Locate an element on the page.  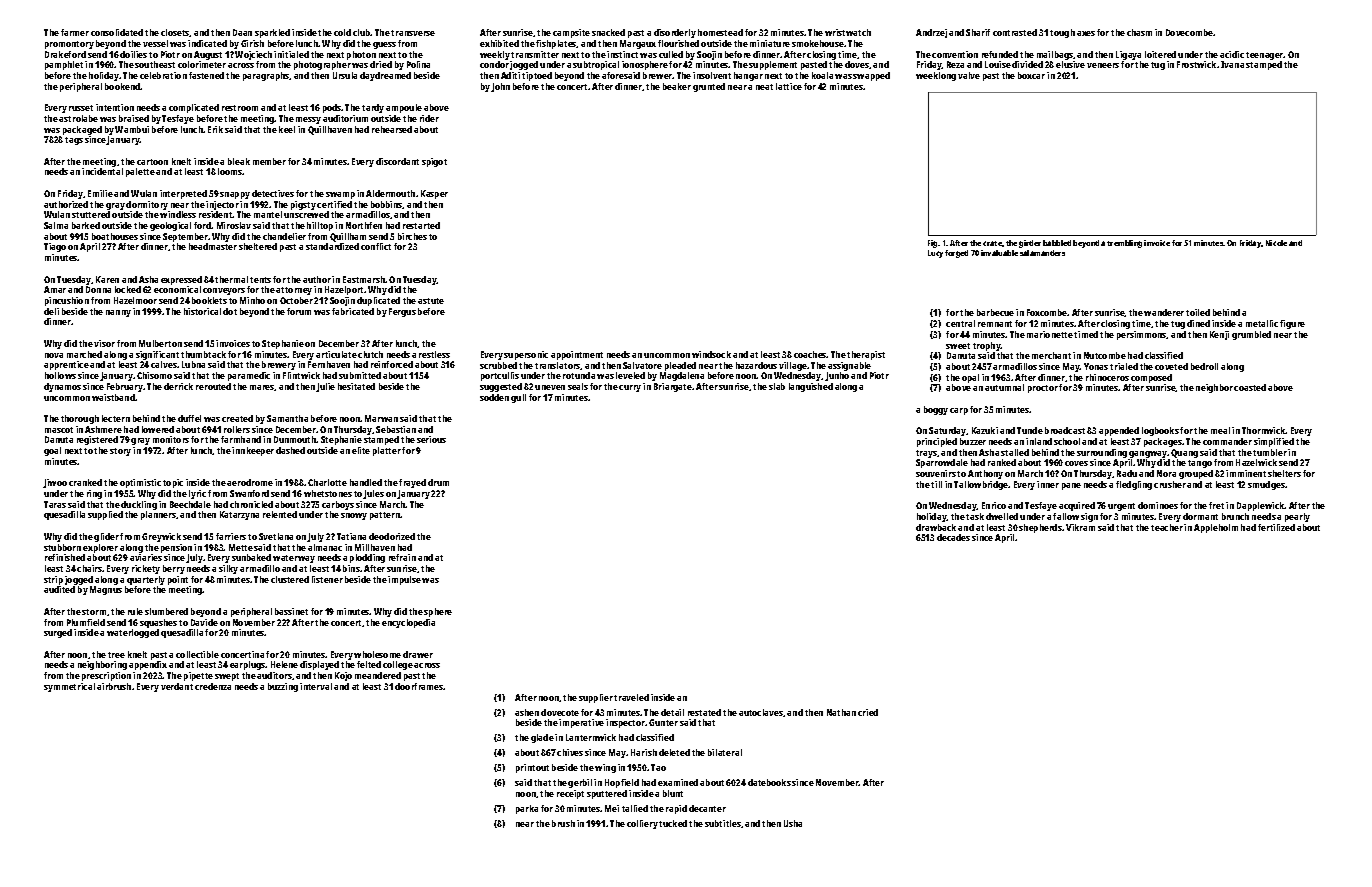
drawer is located at coordinates (418, 654).
